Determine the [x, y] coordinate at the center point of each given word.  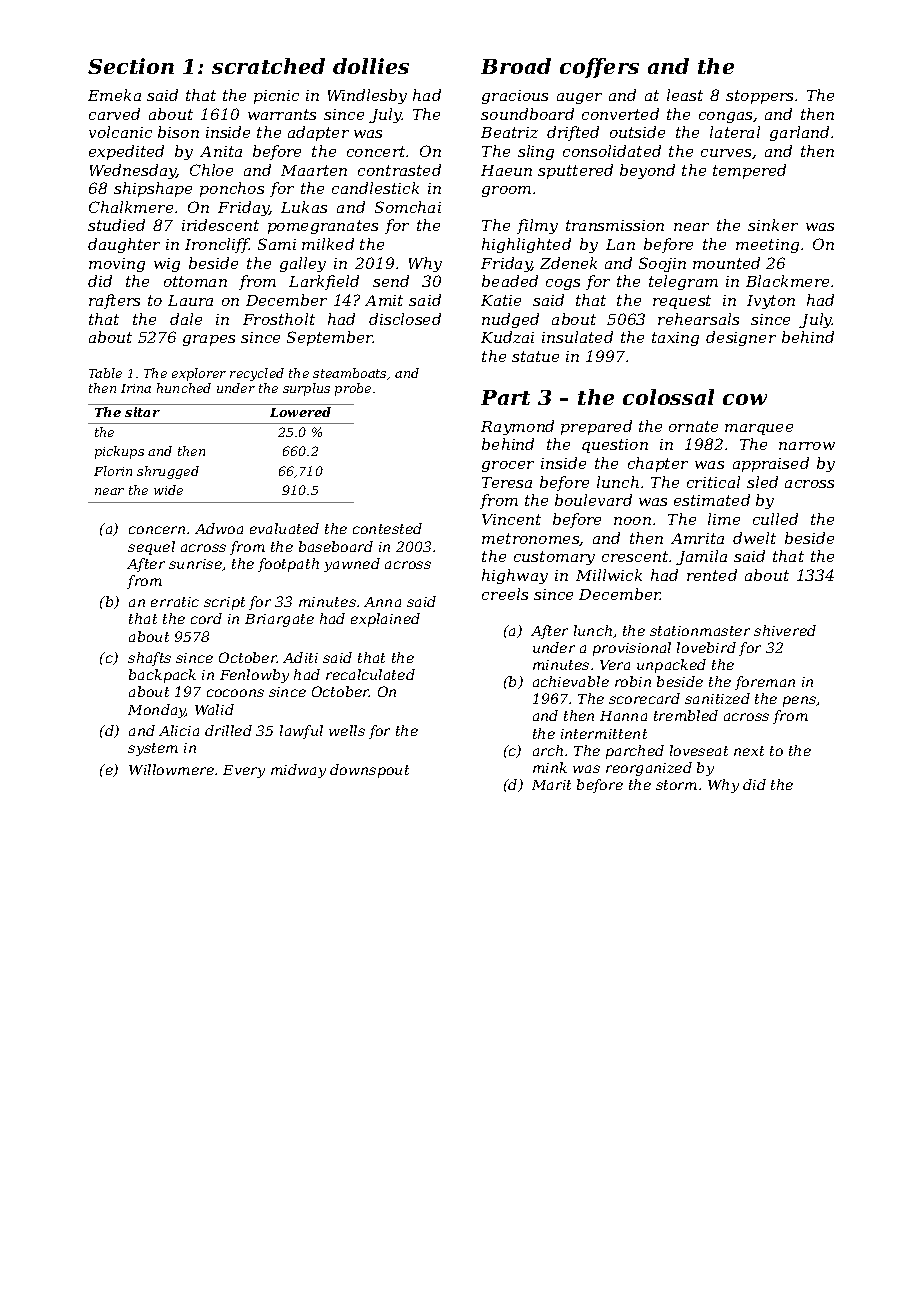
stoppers [759, 97]
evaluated [284, 528]
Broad [516, 66]
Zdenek [568, 263]
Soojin [662, 264]
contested [387, 528]
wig [167, 265]
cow [745, 399]
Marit [551, 785]
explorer [199, 374]
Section [131, 66]
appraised [771, 464]
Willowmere [171, 769]
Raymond [517, 427]
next [749, 751]
